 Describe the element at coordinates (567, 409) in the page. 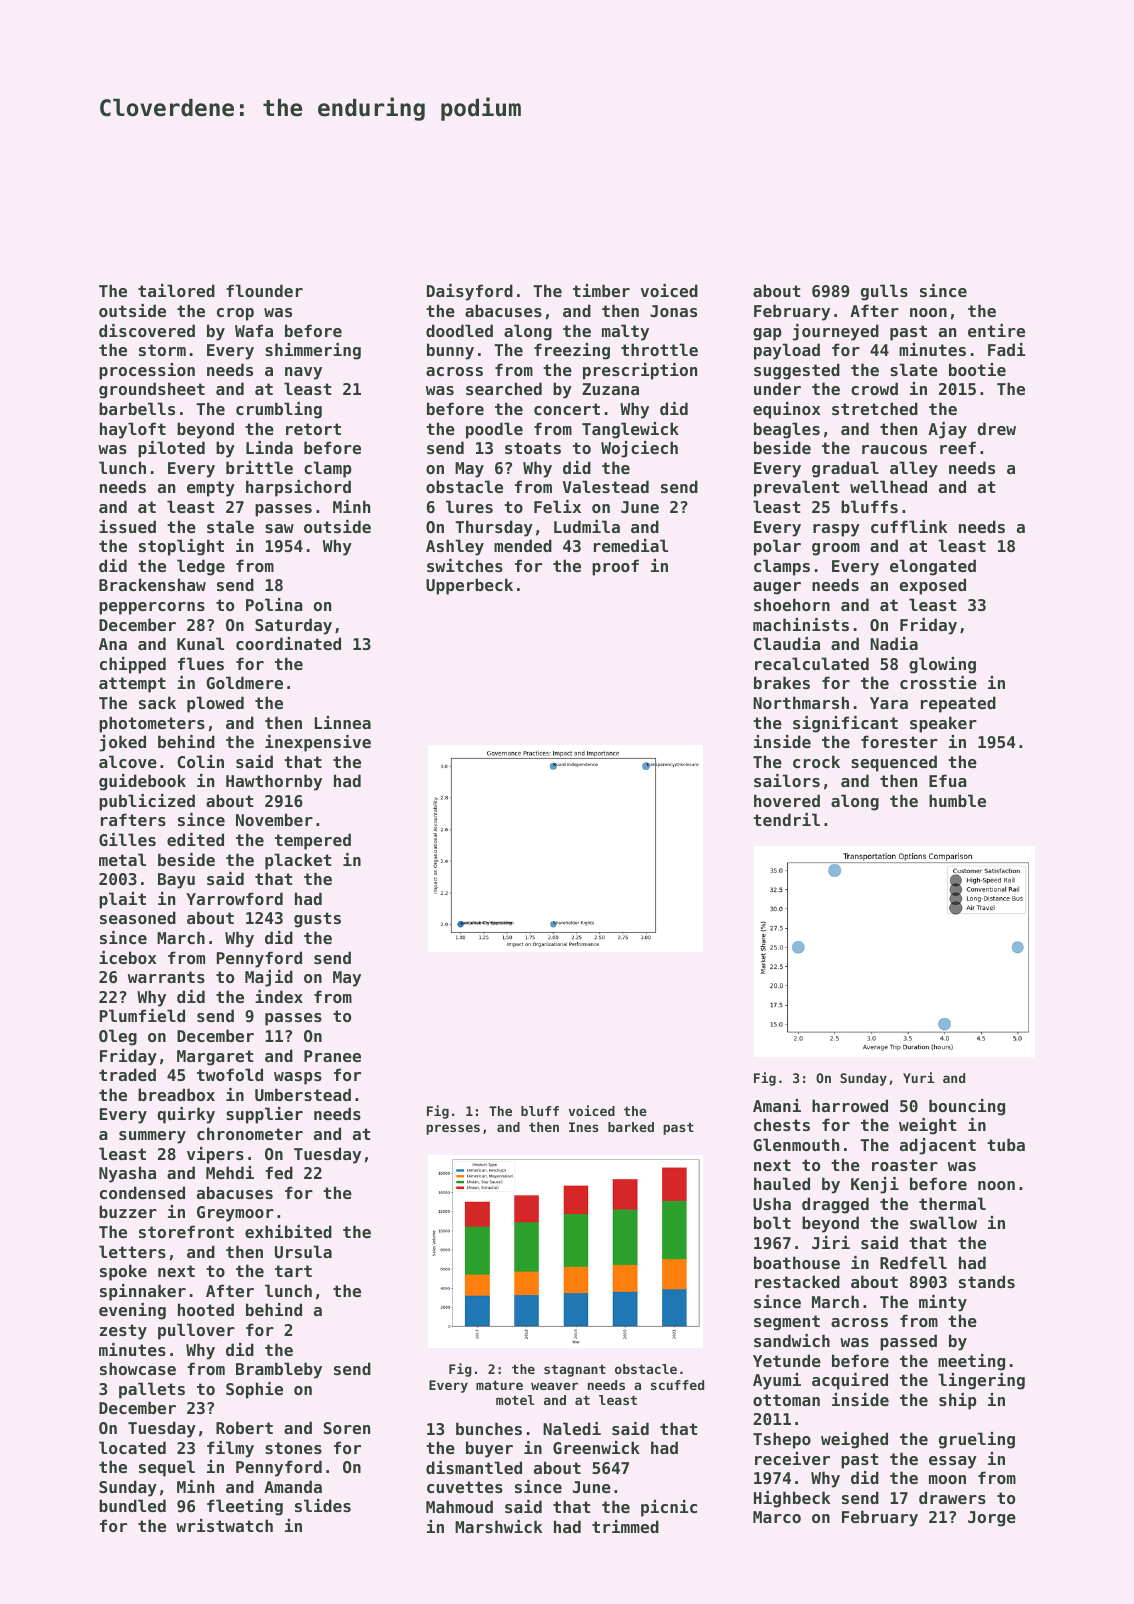

I see `concert` at that location.
